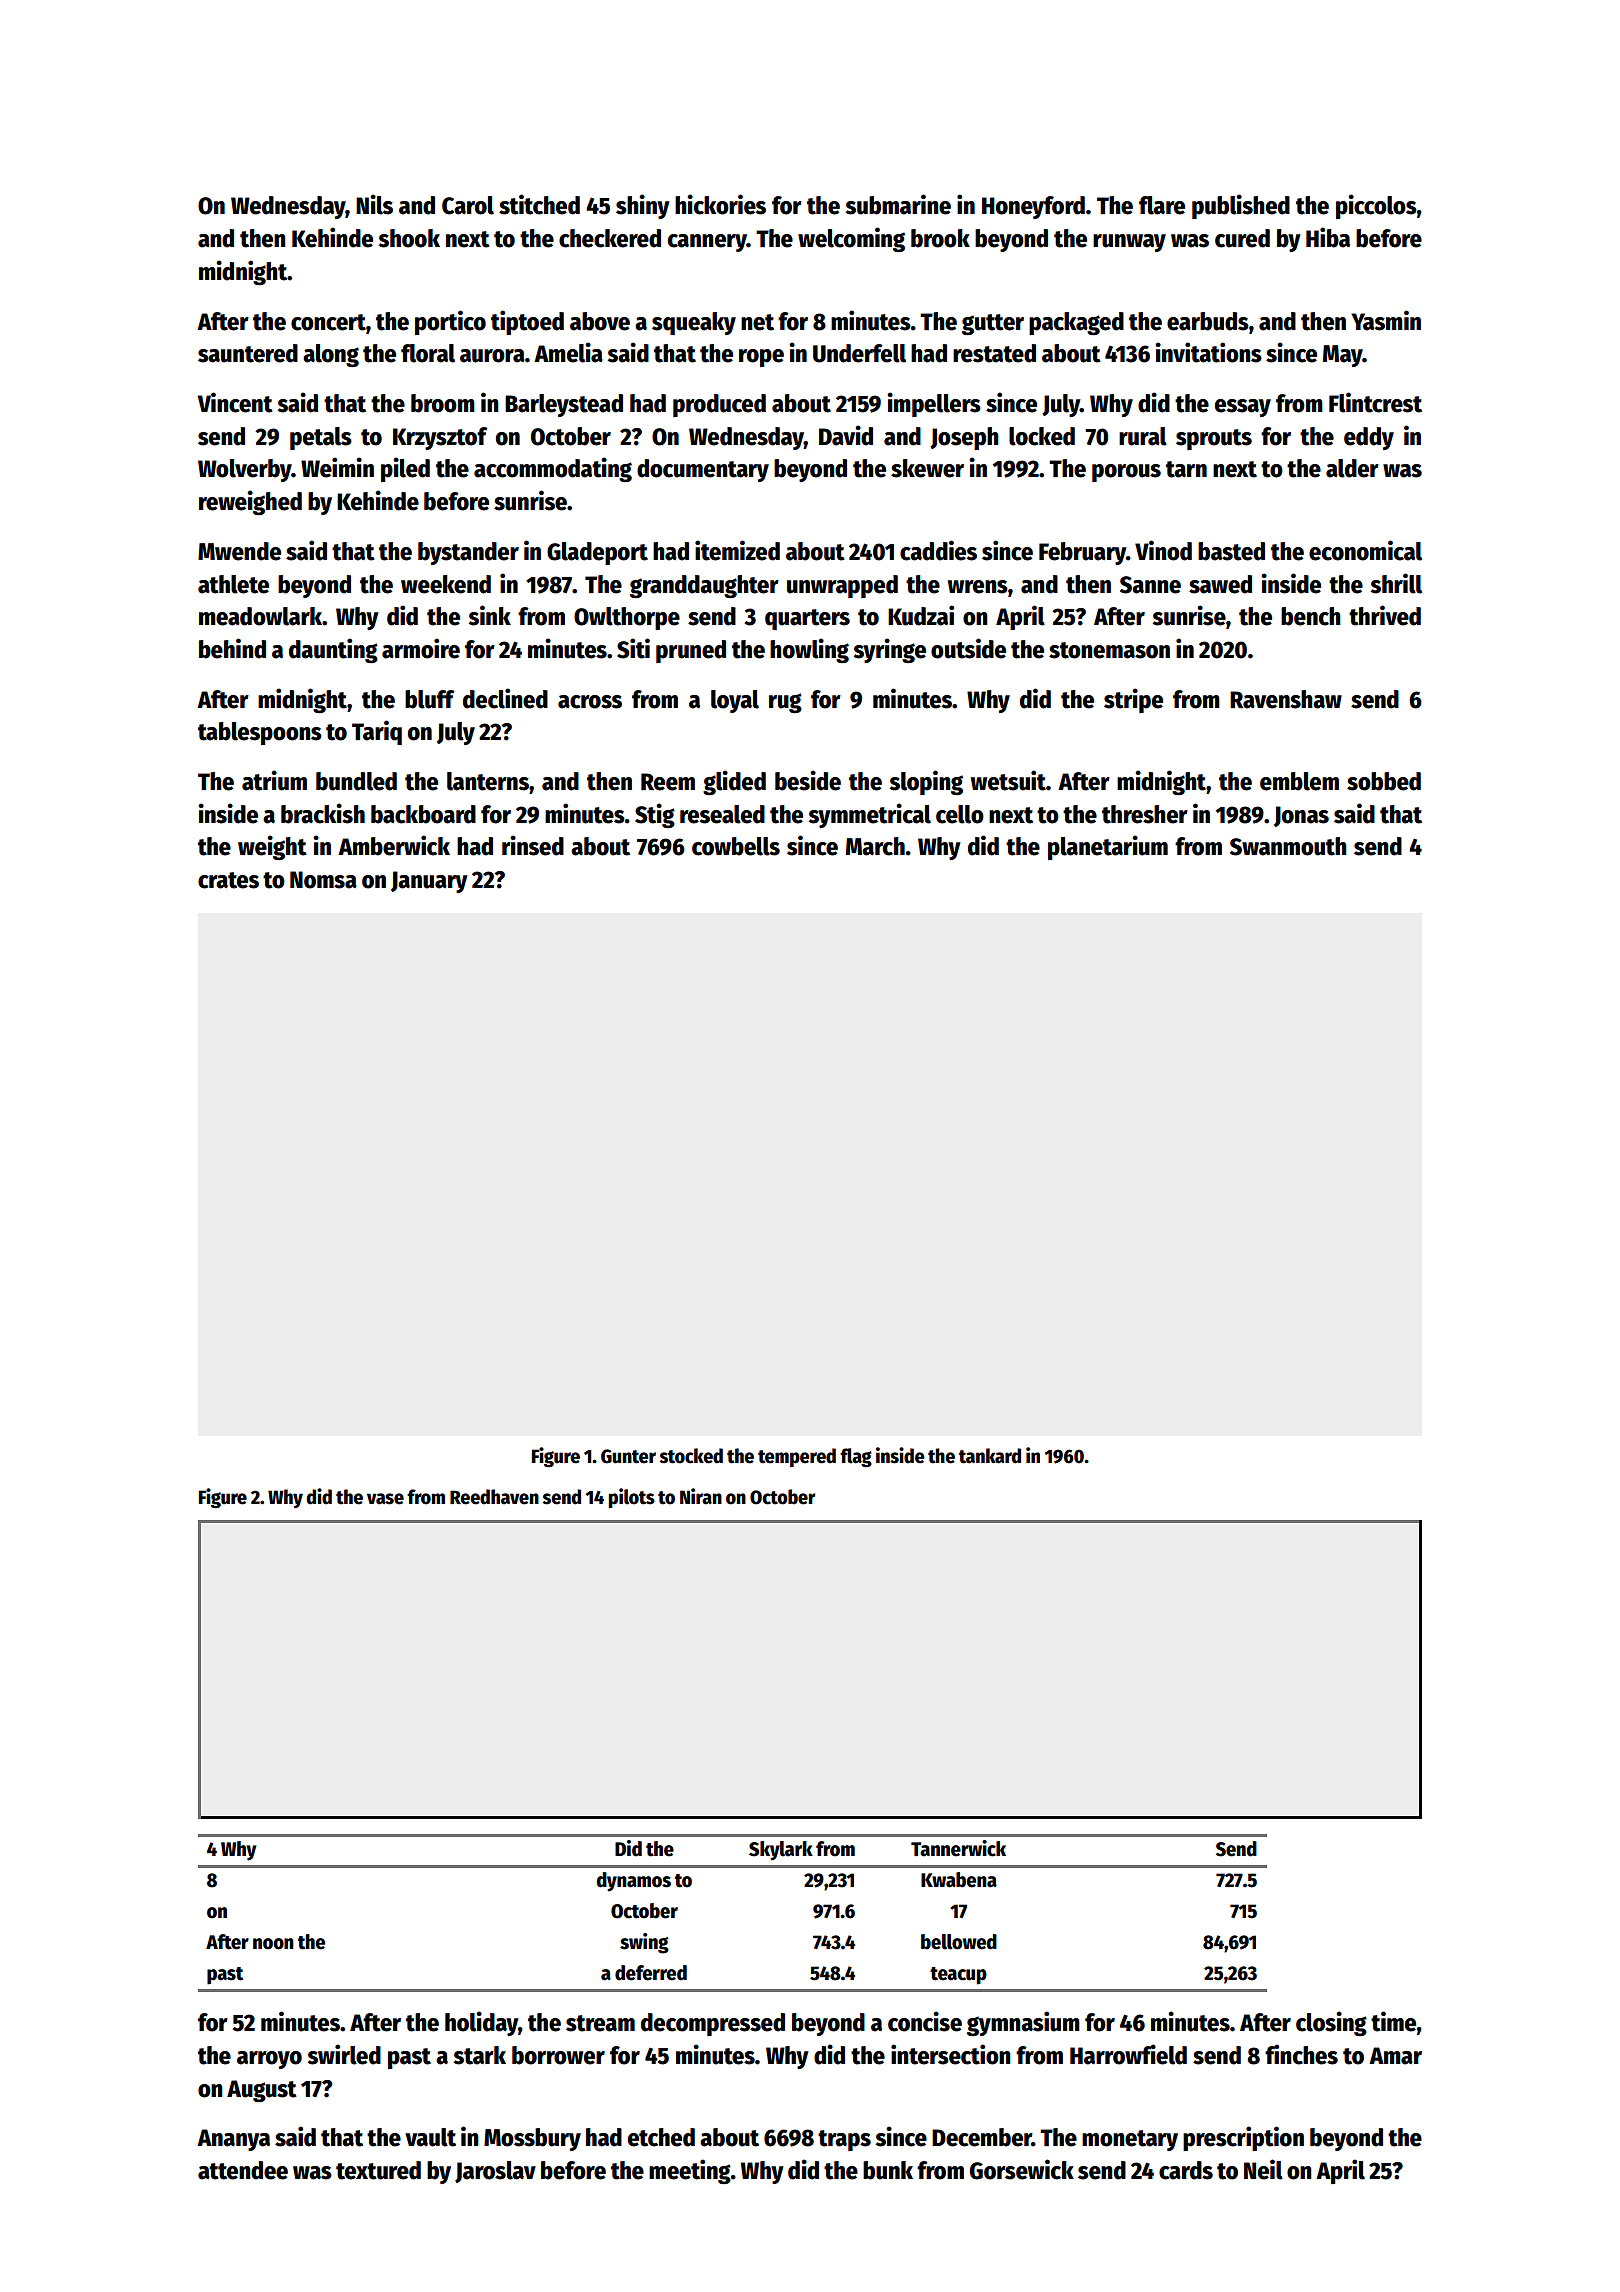  I want to click on crates, so click(228, 880).
